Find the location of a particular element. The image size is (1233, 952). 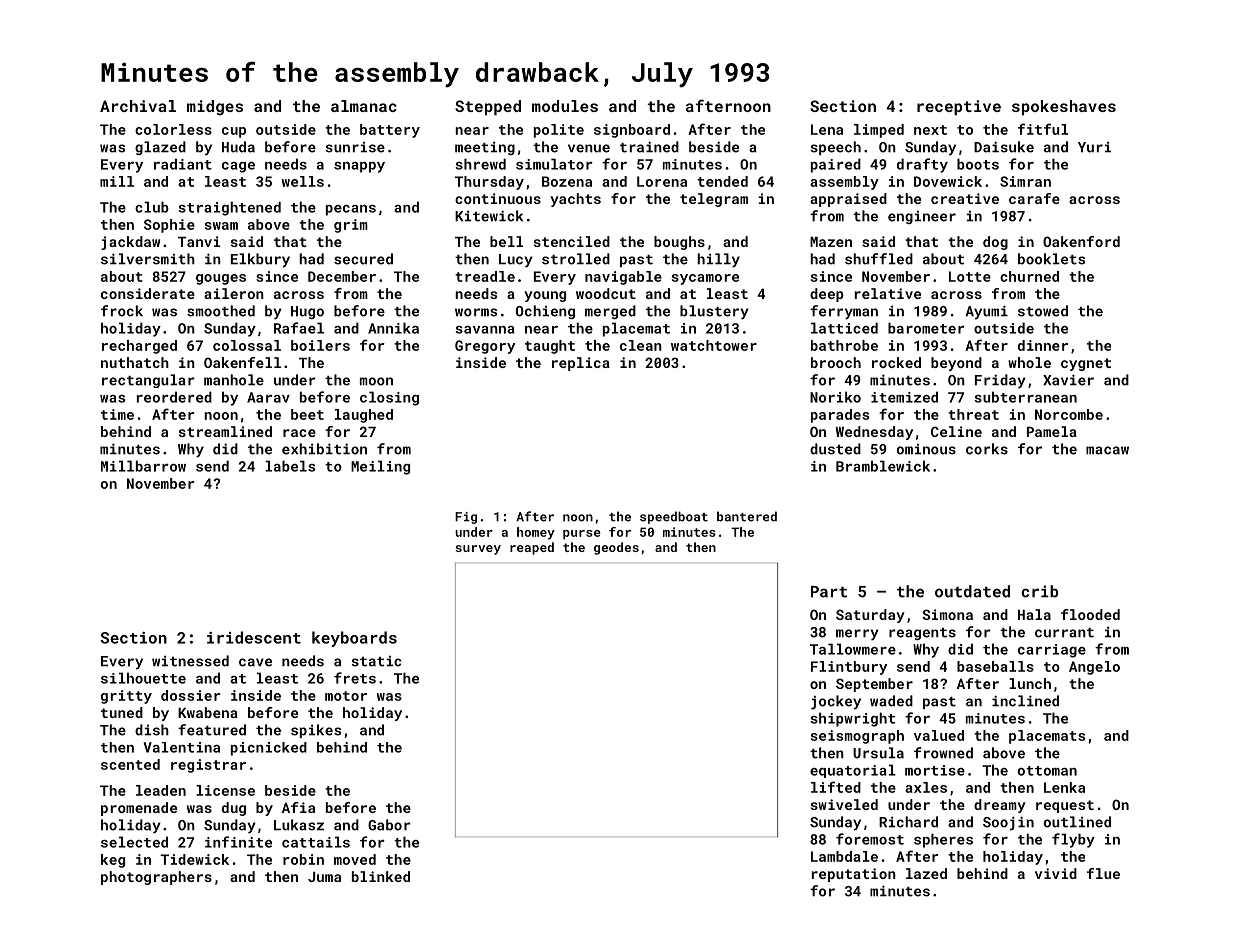

blinked is located at coordinates (381, 876).
